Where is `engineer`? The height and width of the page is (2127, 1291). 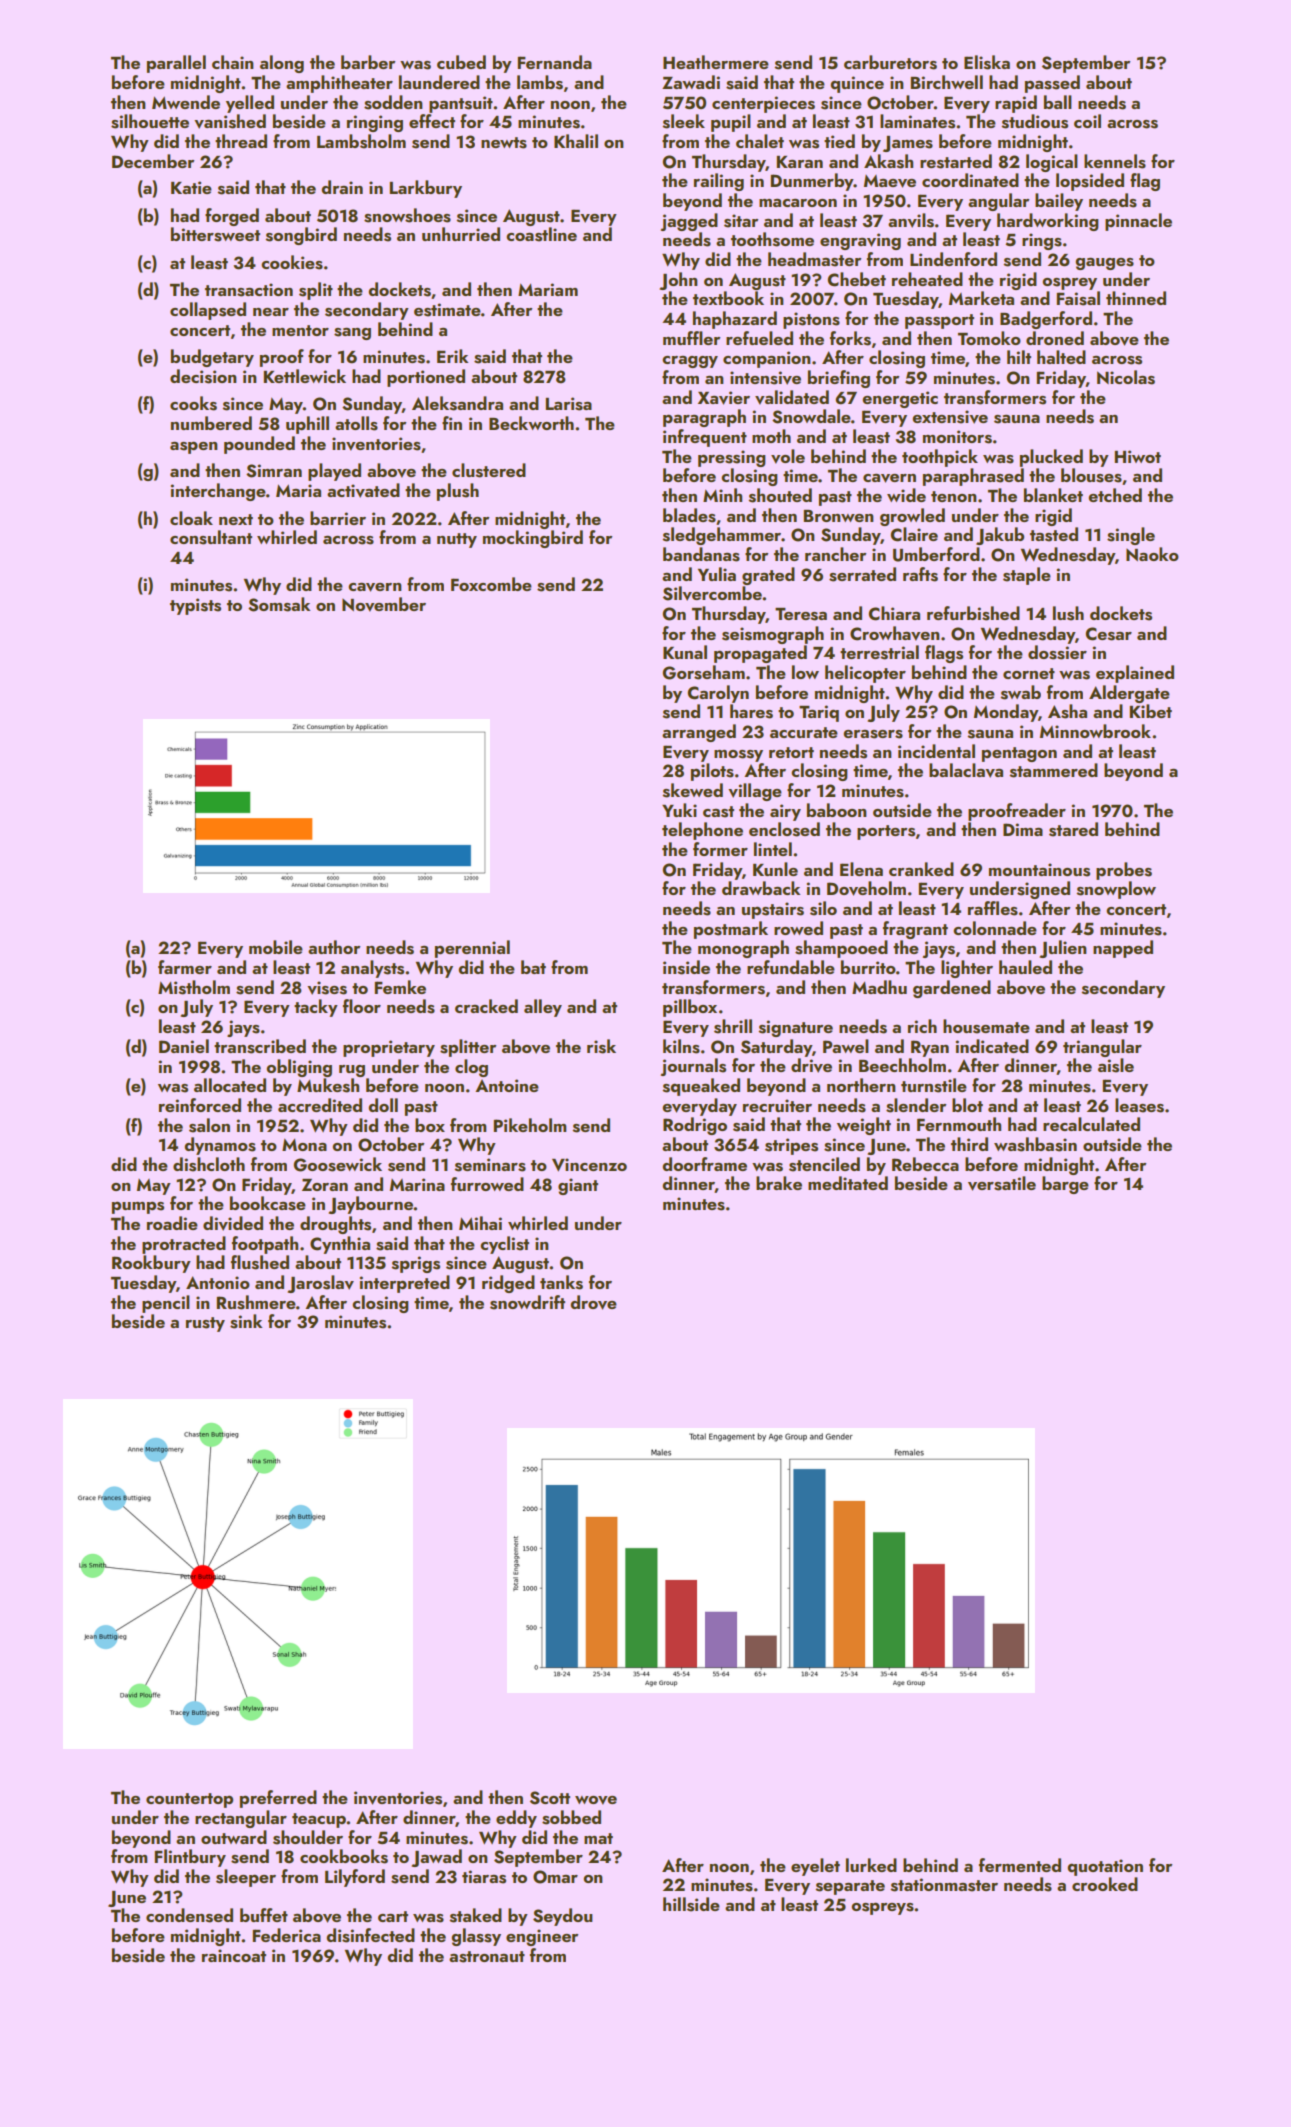
engineer is located at coordinates (542, 1937).
